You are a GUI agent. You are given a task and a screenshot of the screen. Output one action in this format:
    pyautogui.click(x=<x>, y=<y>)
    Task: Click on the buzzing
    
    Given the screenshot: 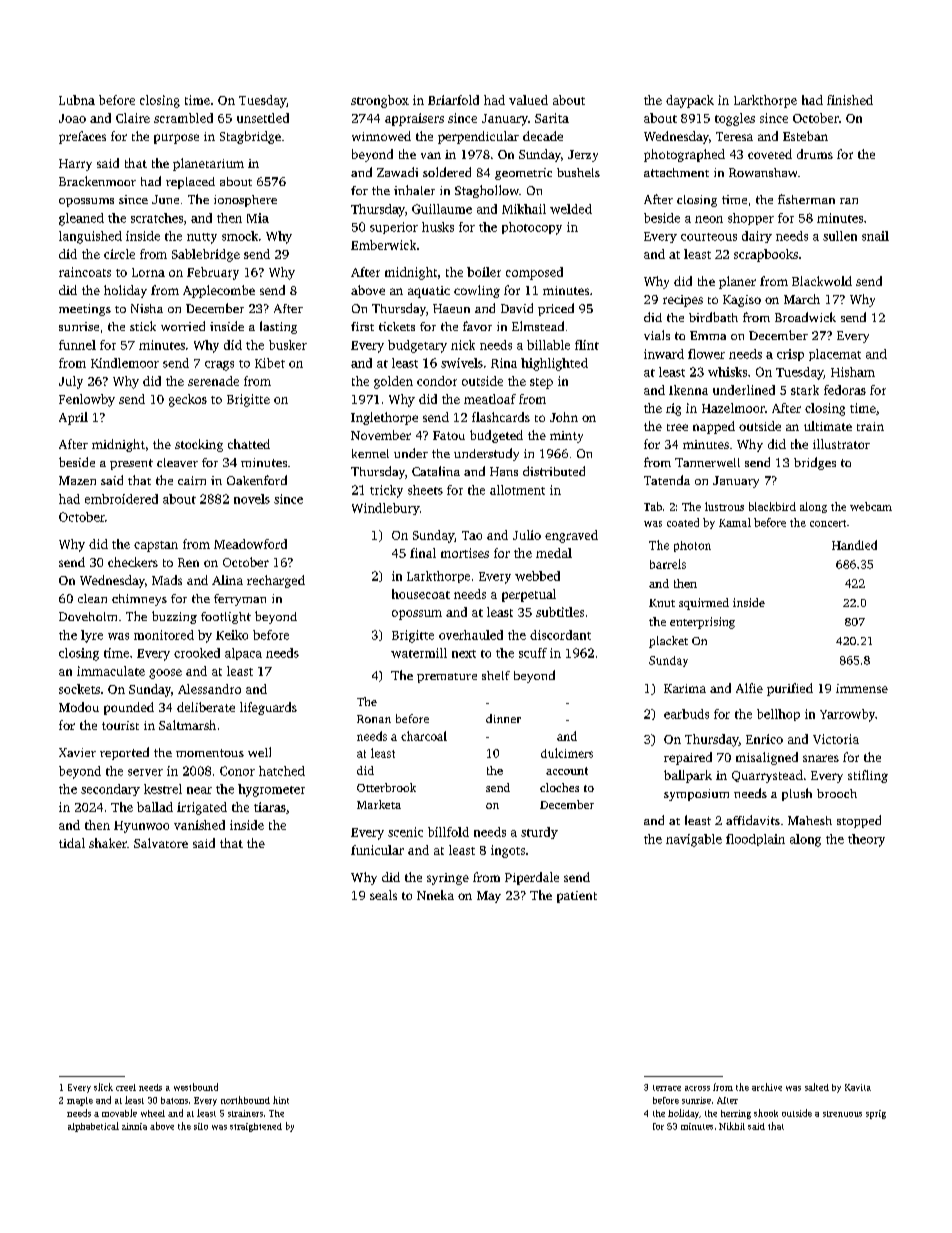 What is the action you would take?
    pyautogui.click(x=174, y=617)
